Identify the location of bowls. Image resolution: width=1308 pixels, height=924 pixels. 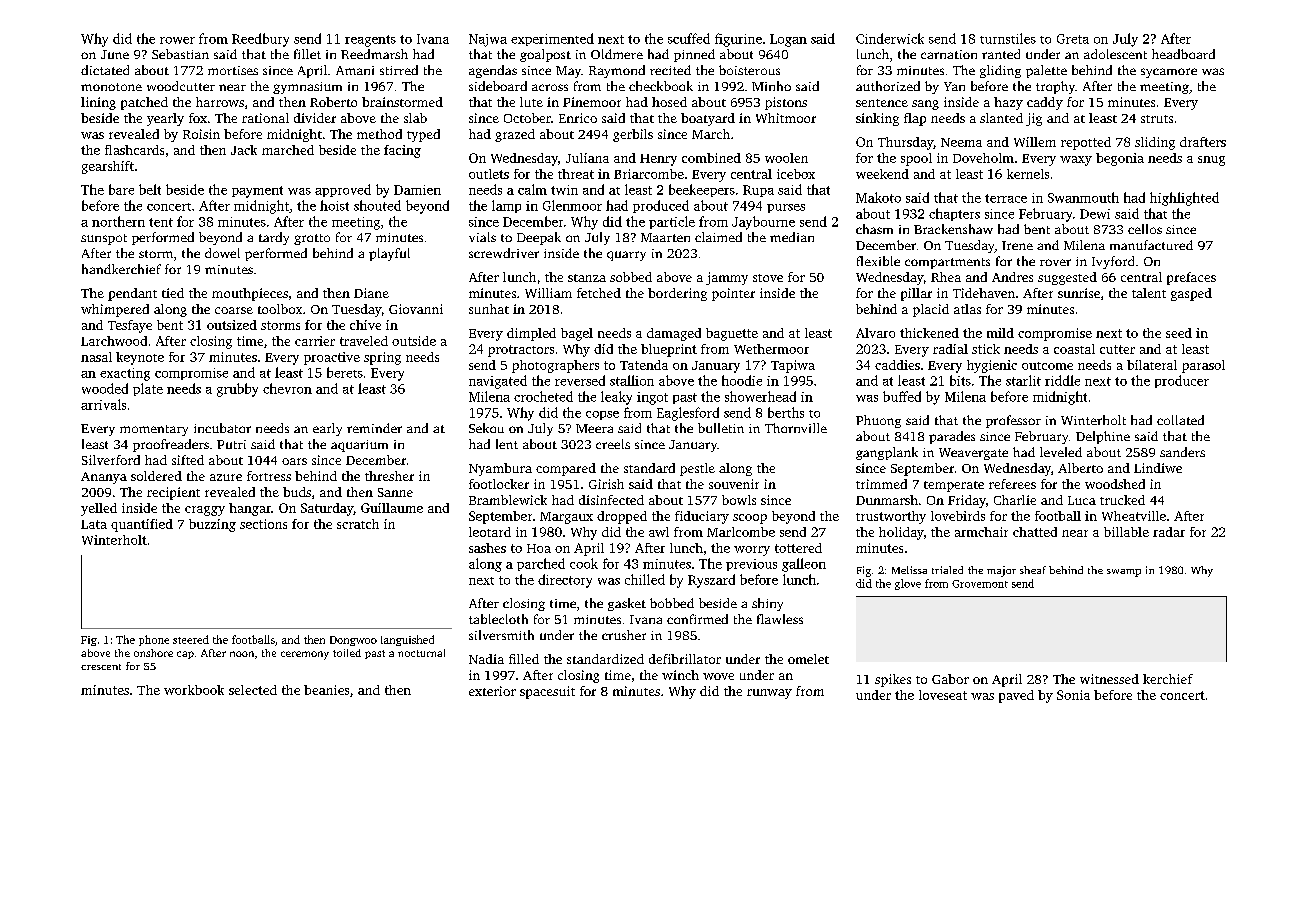
(739, 500).
